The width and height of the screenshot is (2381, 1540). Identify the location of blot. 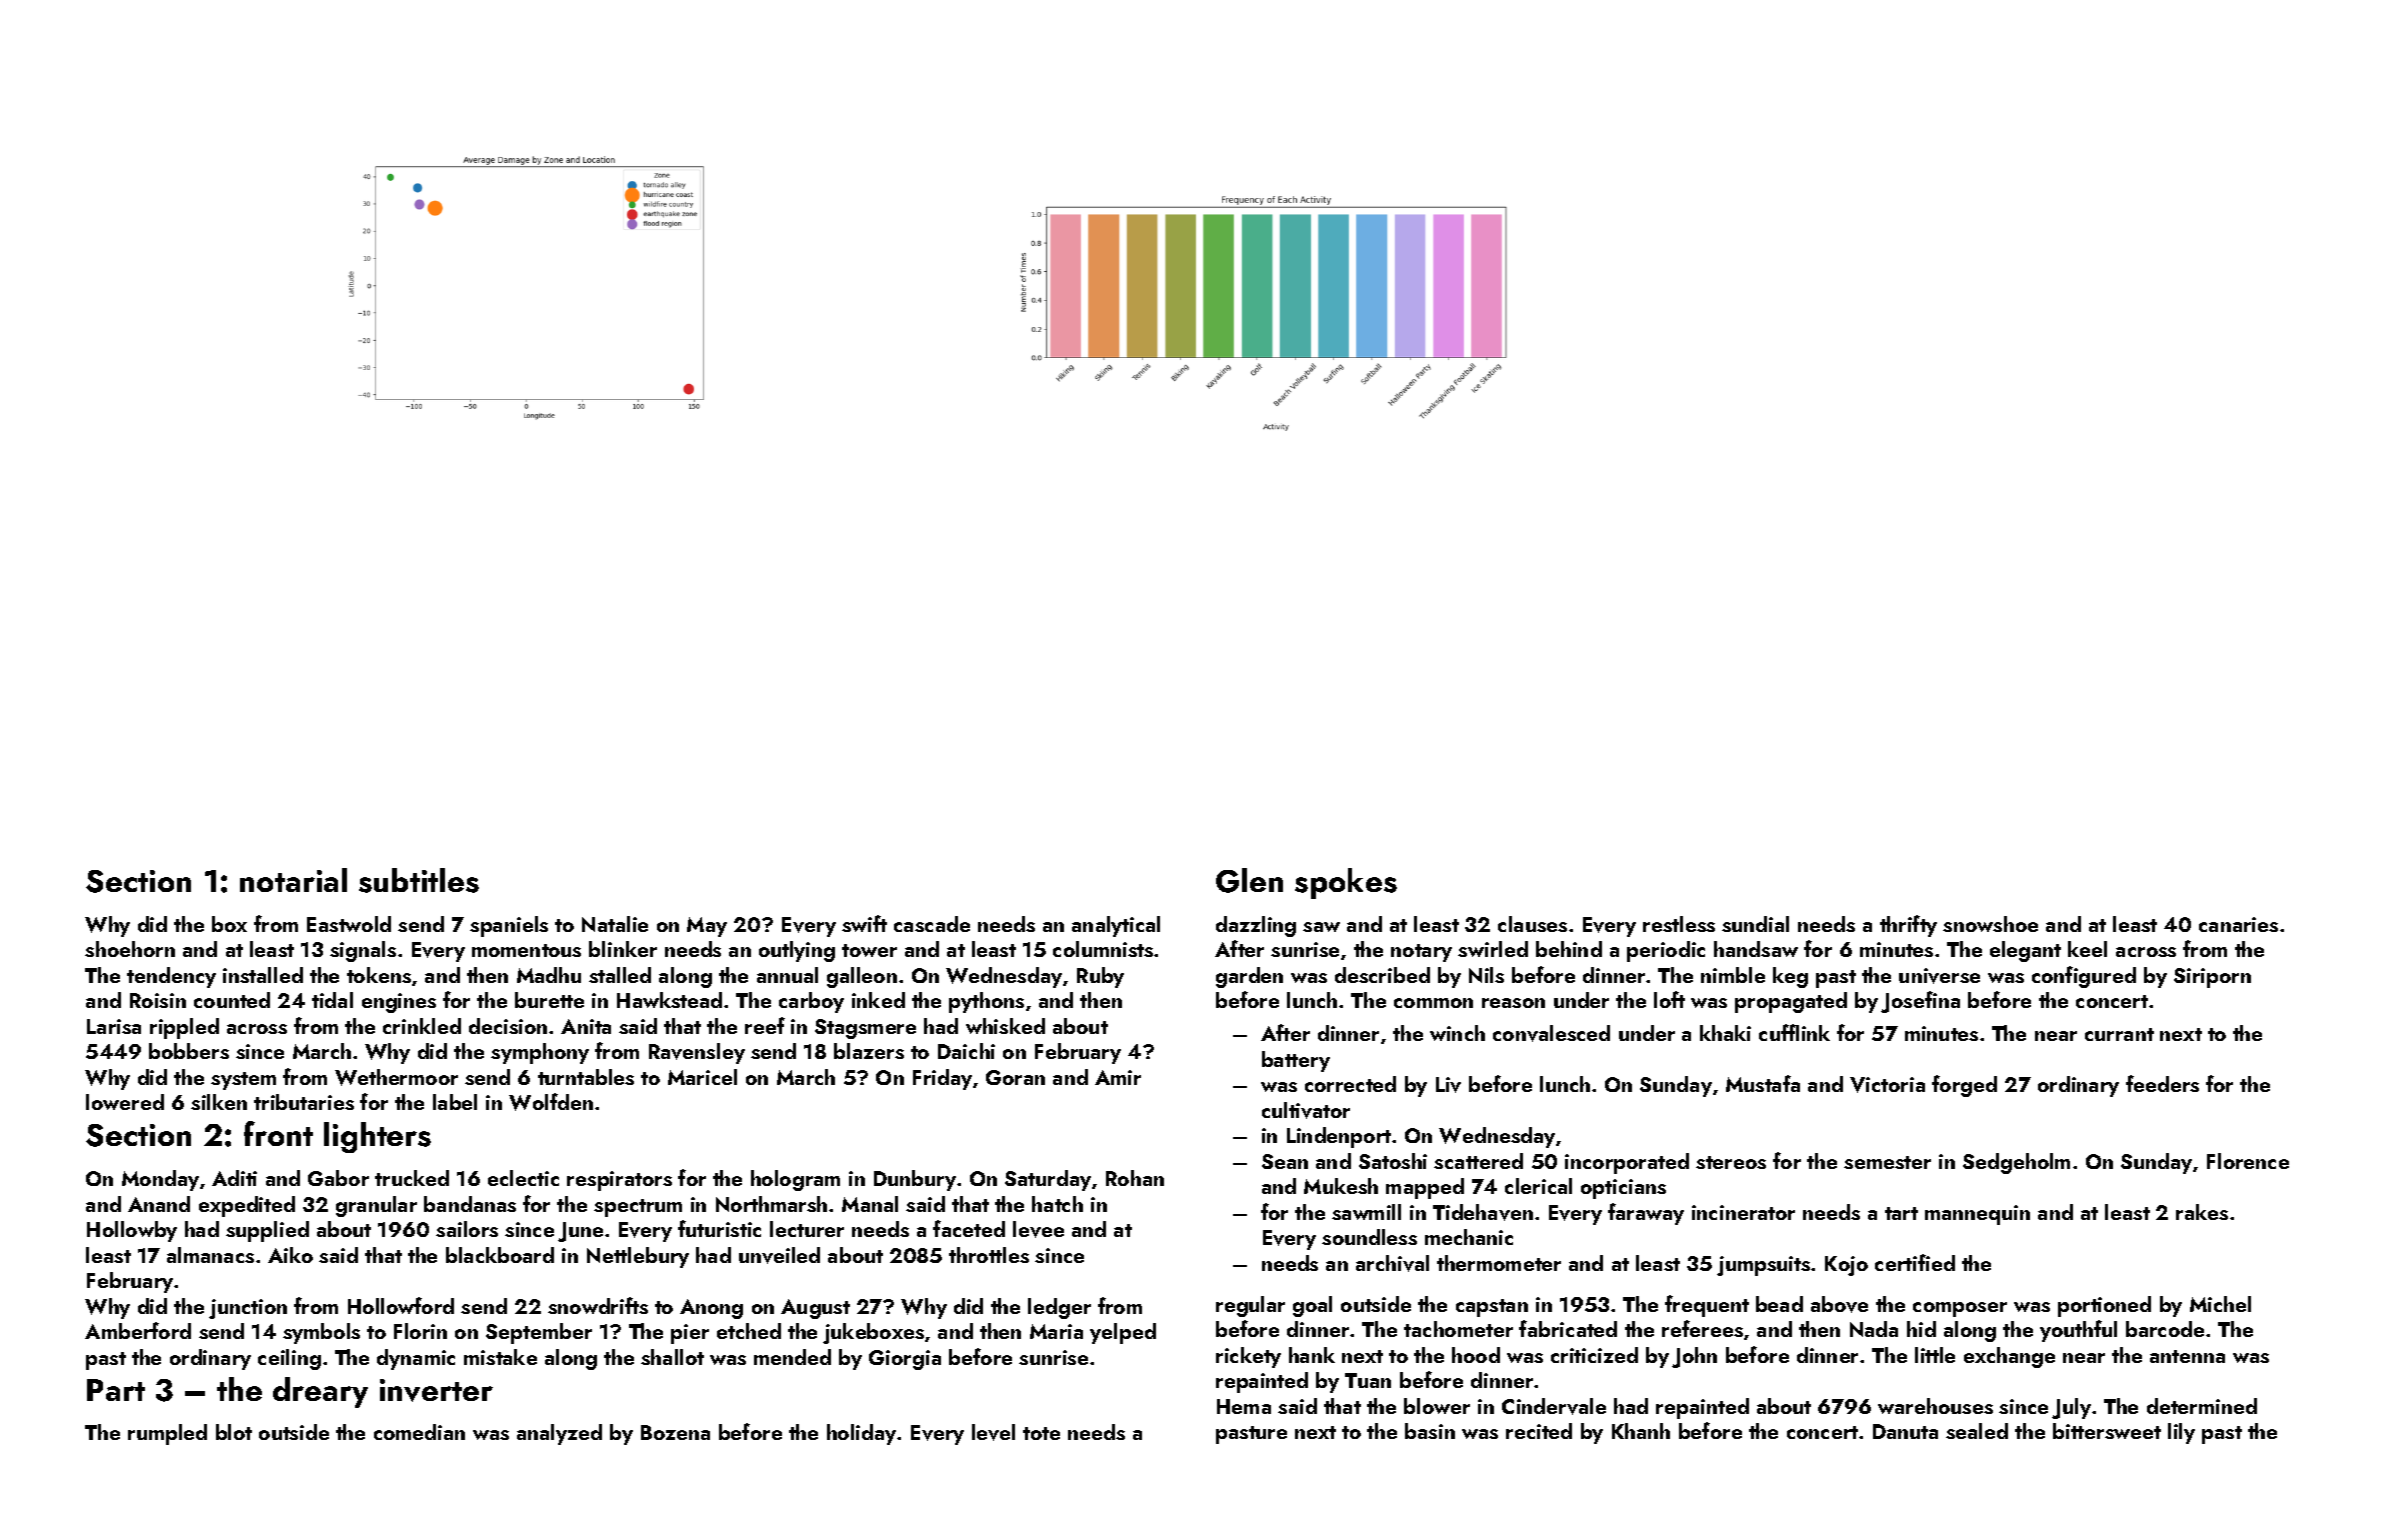
(234, 1432).
